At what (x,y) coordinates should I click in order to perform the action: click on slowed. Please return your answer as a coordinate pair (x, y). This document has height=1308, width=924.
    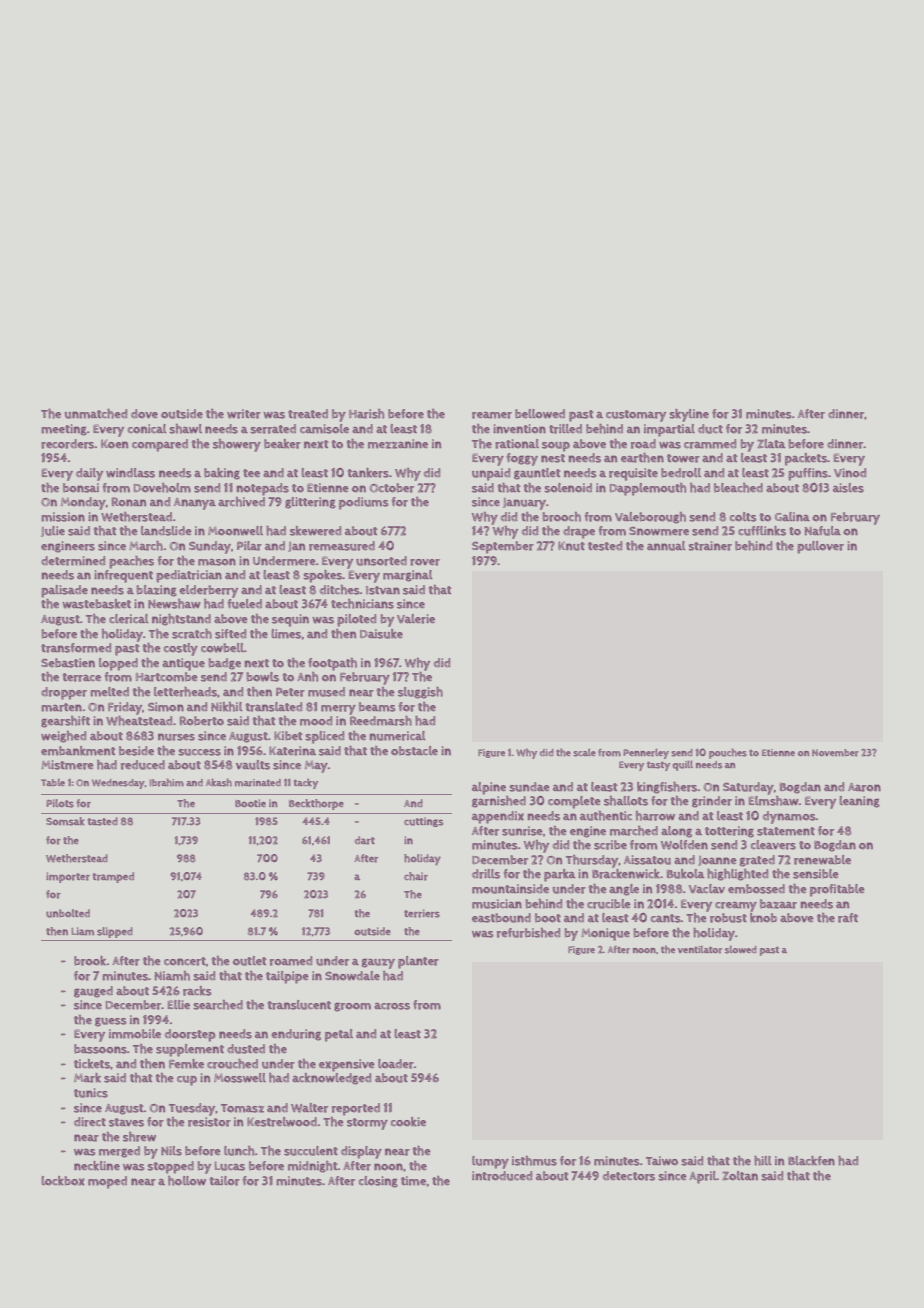
    Looking at the image, I should click on (741, 949).
